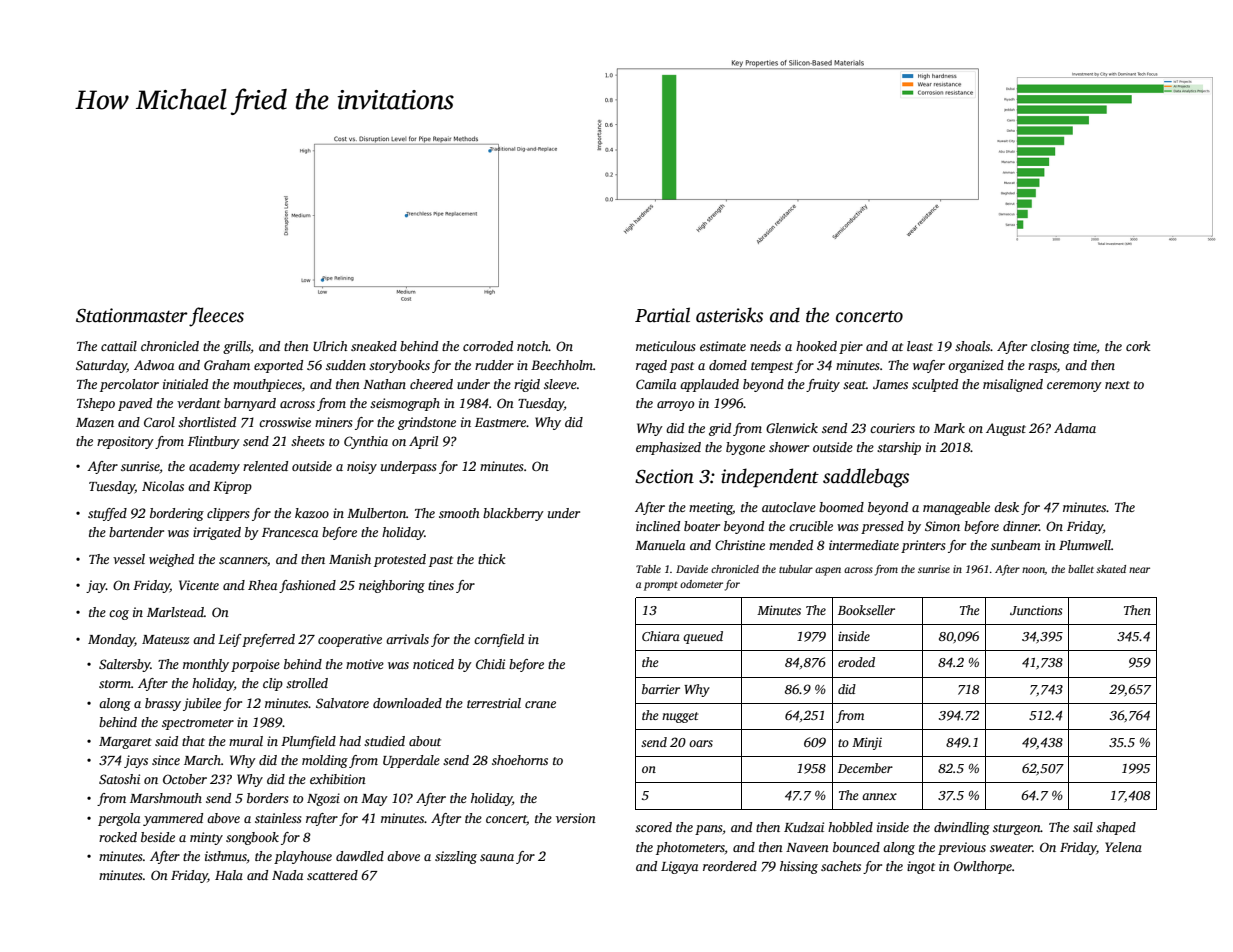 The image size is (1233, 952). Describe the element at coordinates (533, 346) in the document. I see `notch` at that location.
